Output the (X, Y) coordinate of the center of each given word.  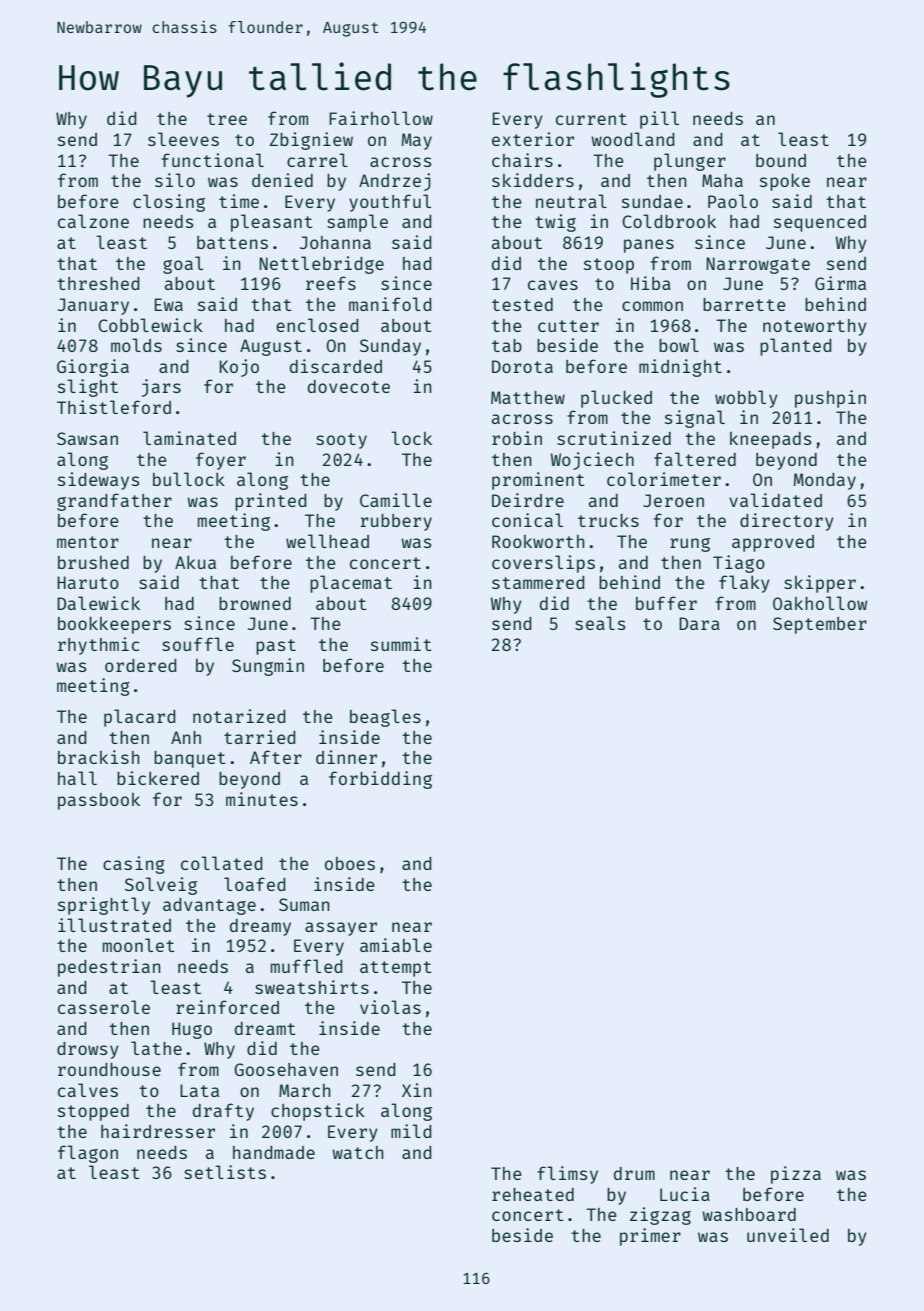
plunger (690, 162)
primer (650, 1237)
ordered (141, 665)
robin (517, 438)
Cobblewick (150, 325)
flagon (88, 1154)
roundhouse (109, 1069)
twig (555, 223)
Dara (699, 623)
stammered (538, 582)
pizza (796, 1175)
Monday (825, 481)
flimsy (567, 1175)
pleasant (272, 223)
